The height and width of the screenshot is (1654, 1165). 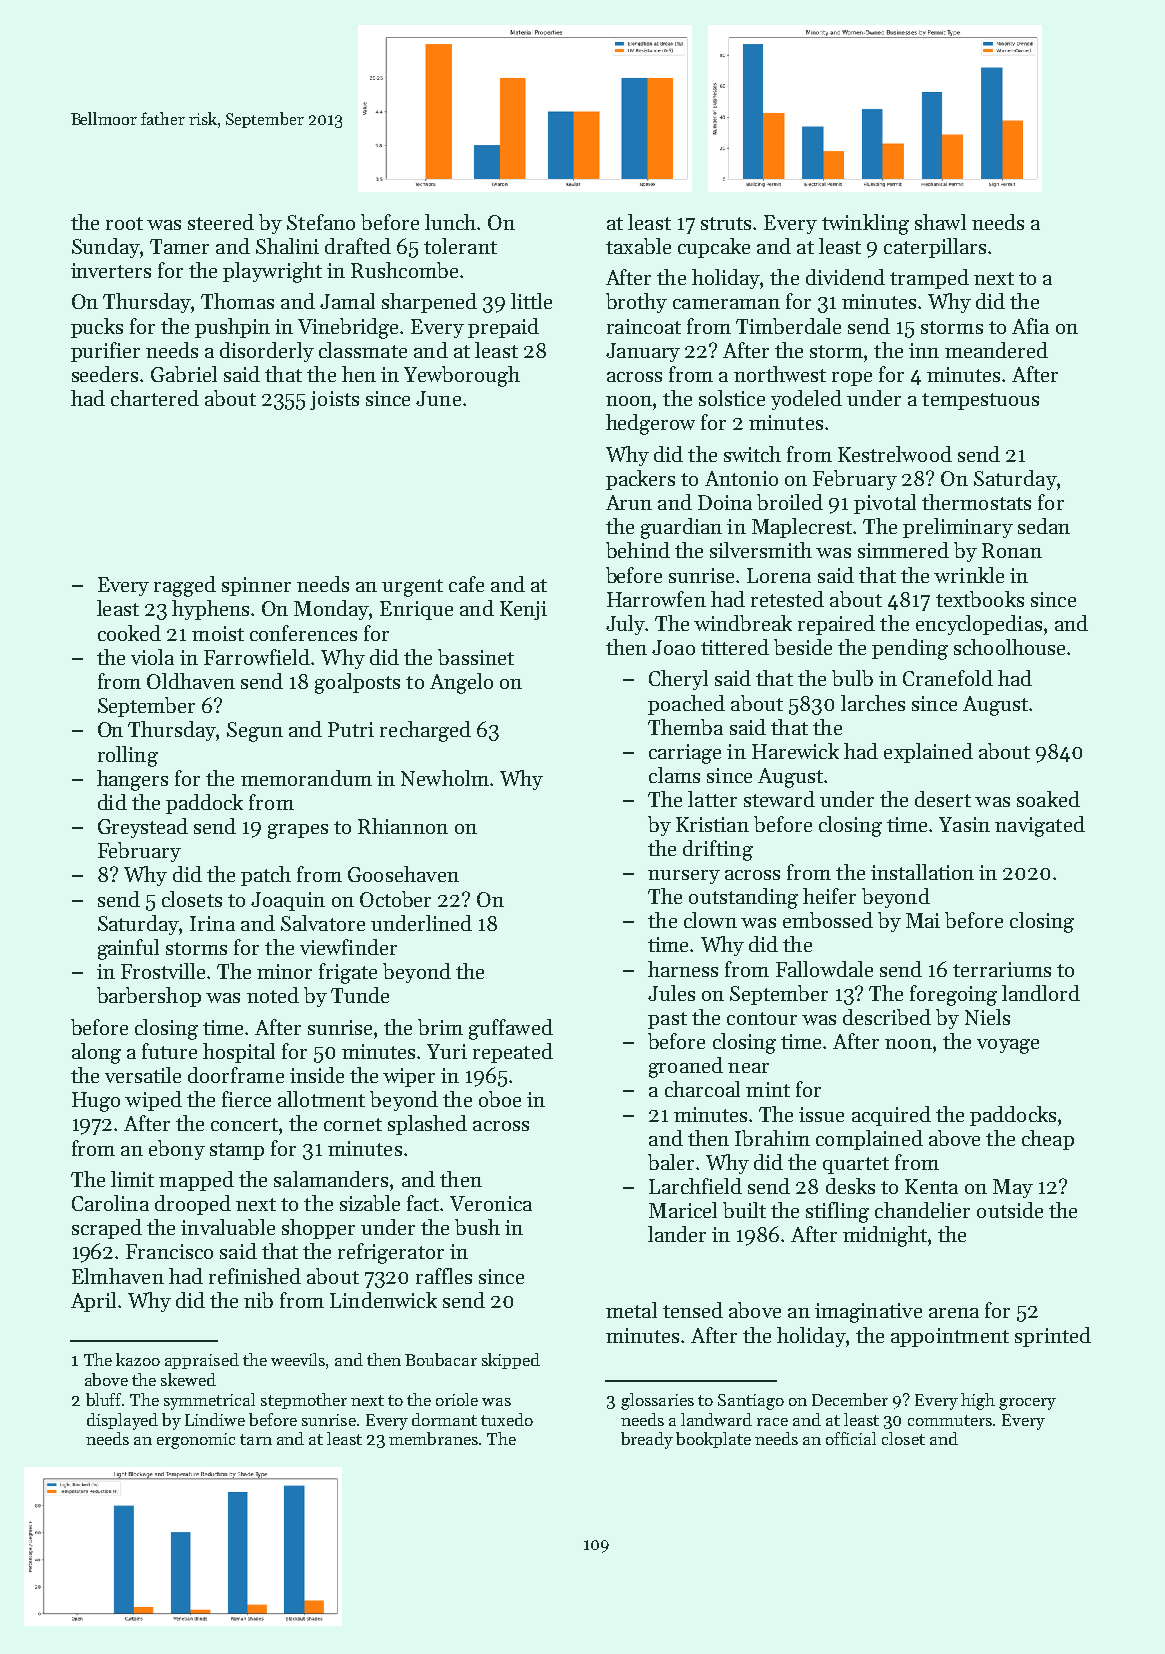 I want to click on prepaid, so click(x=503, y=328).
